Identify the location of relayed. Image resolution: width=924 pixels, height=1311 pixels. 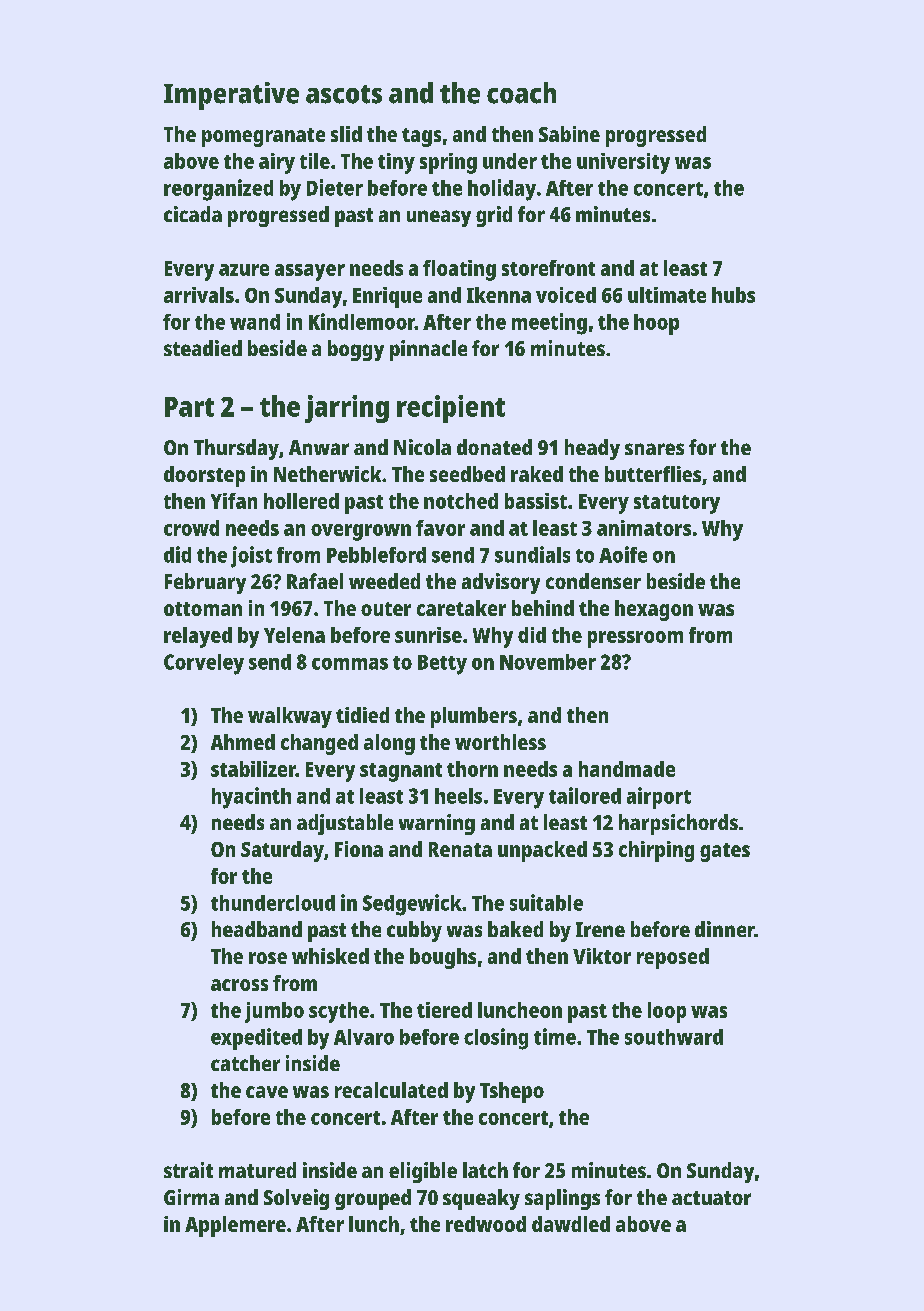
(198, 637).
